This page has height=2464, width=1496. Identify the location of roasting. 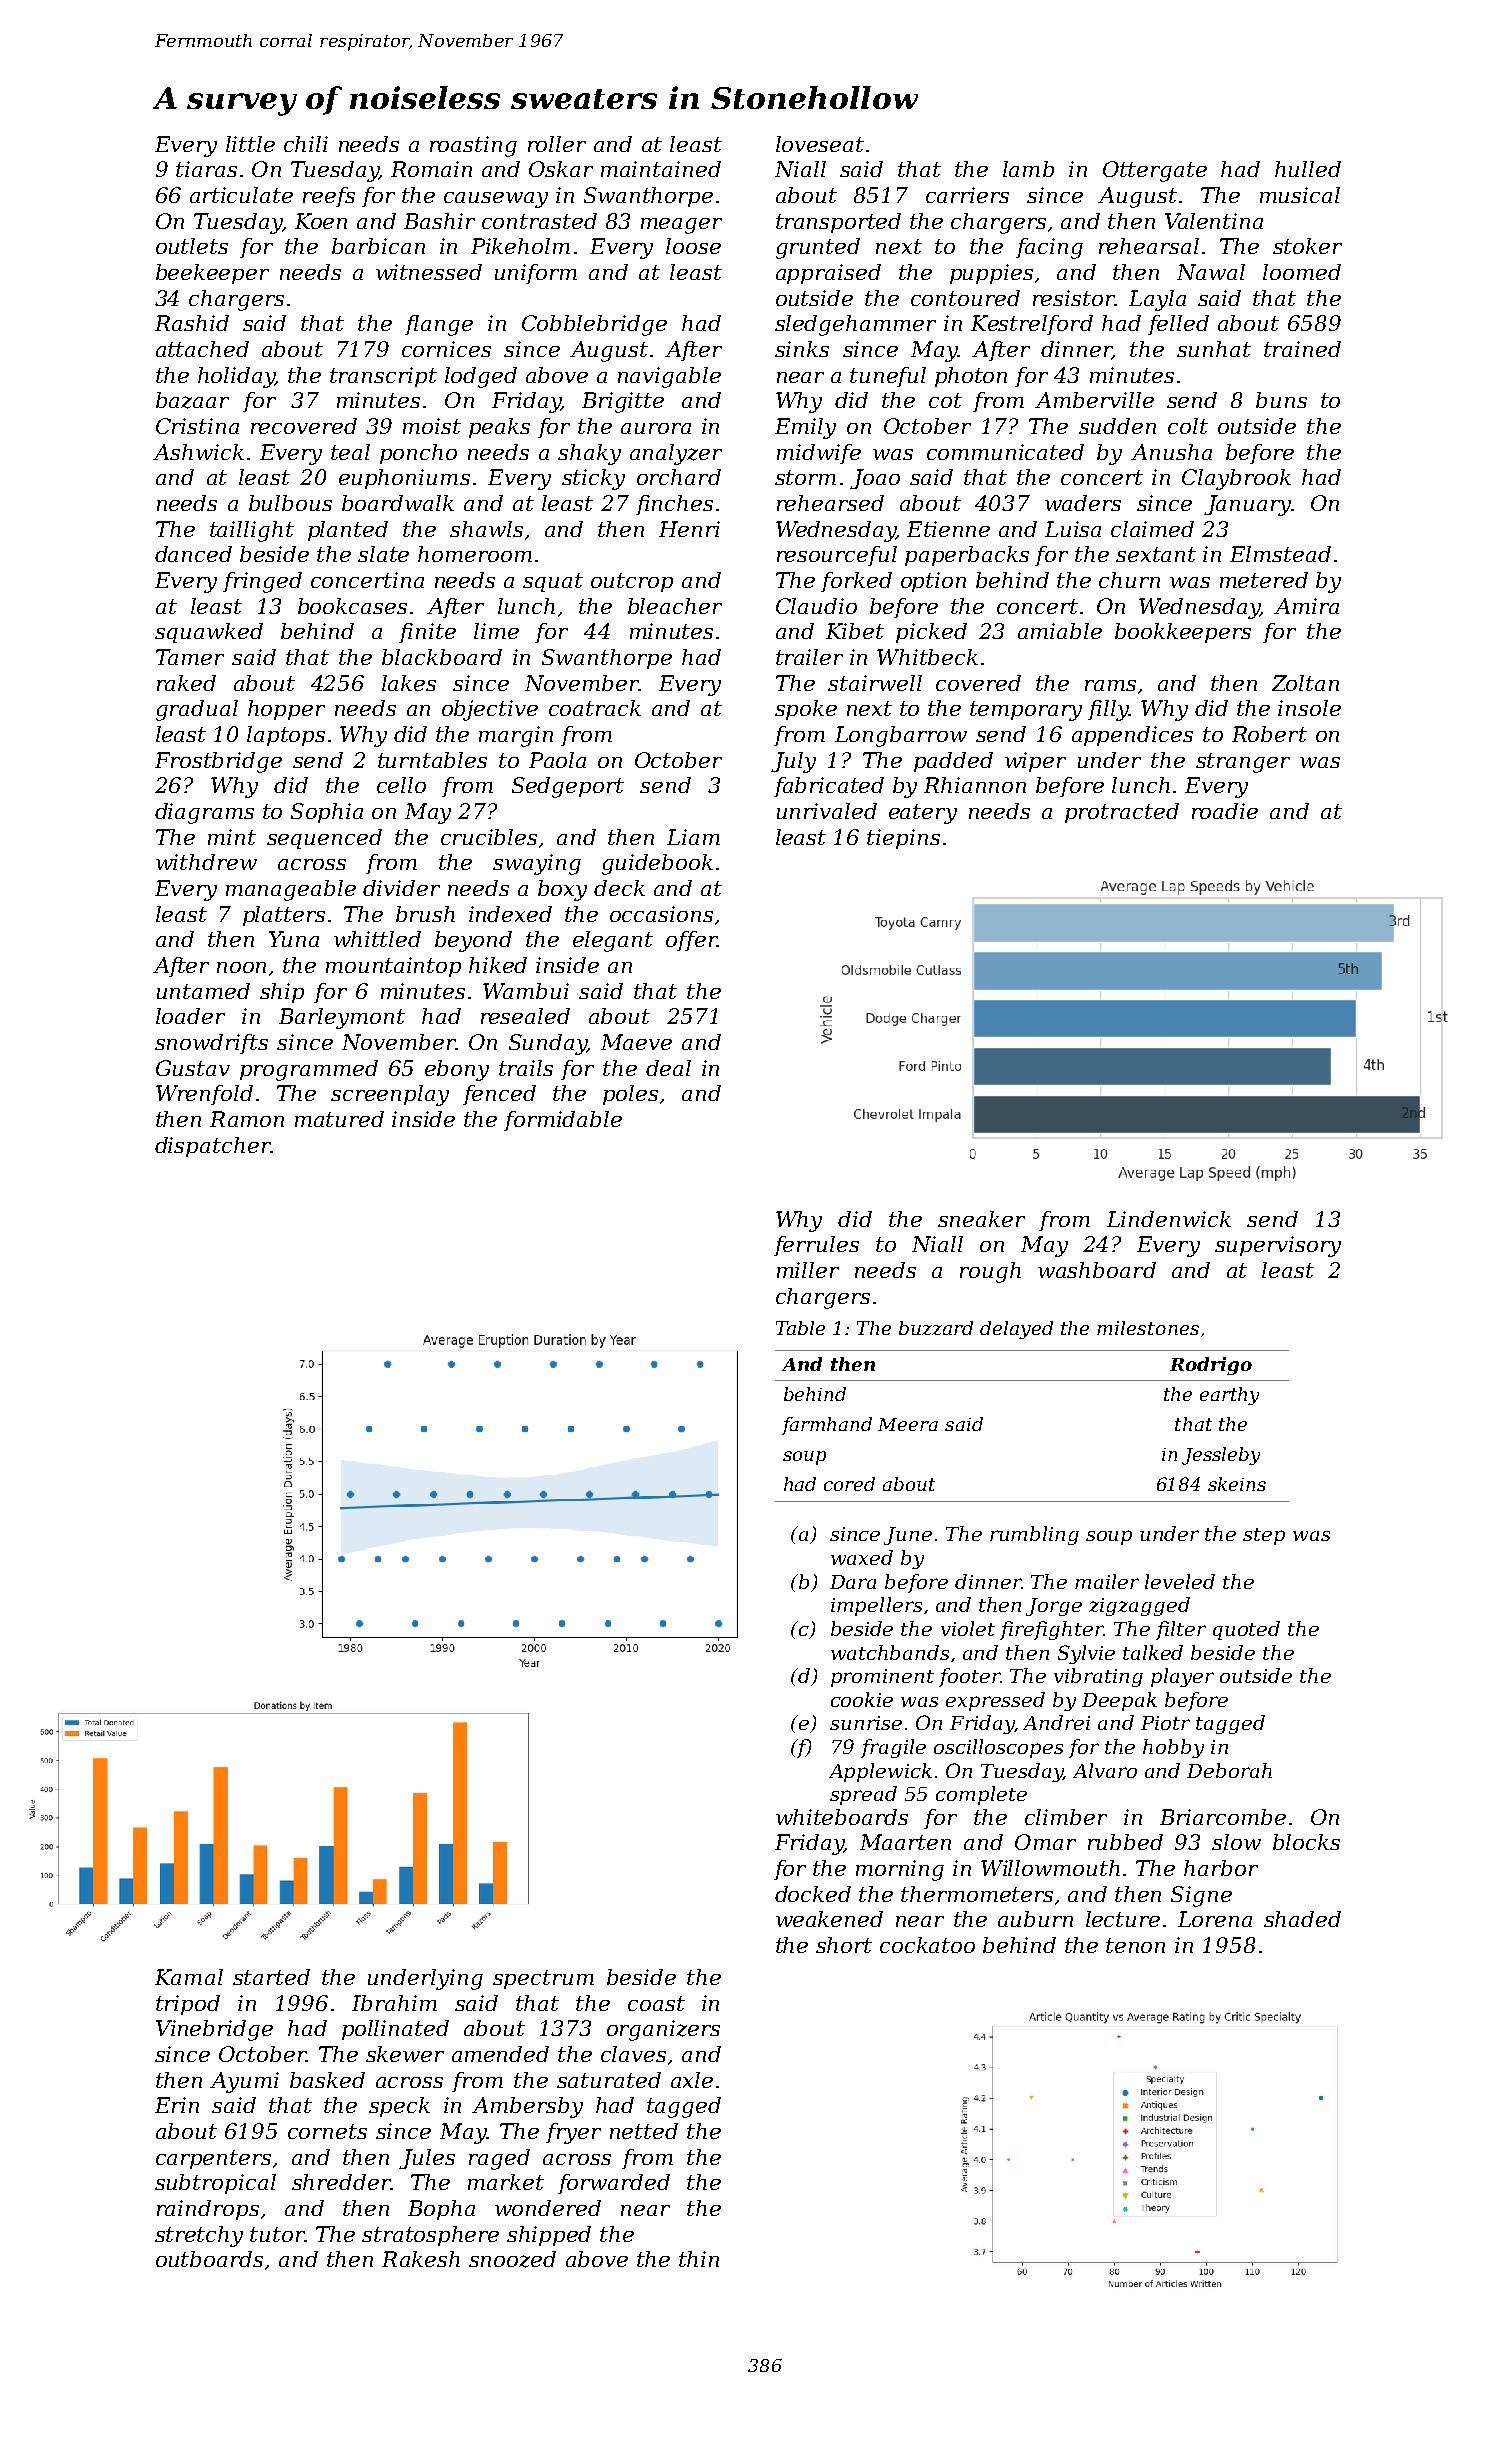
(473, 146).
